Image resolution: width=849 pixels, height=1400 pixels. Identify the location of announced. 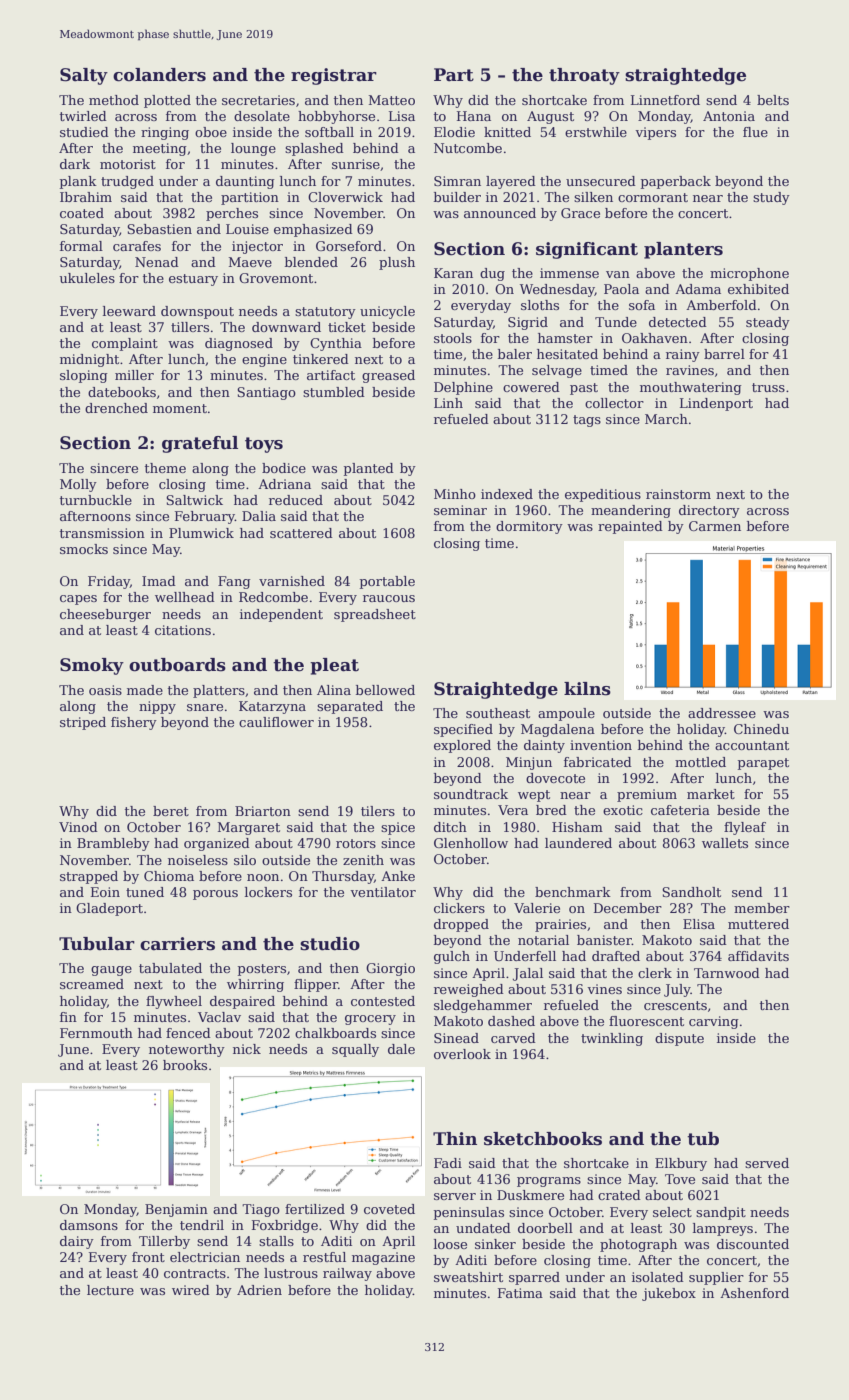
(500, 213).
